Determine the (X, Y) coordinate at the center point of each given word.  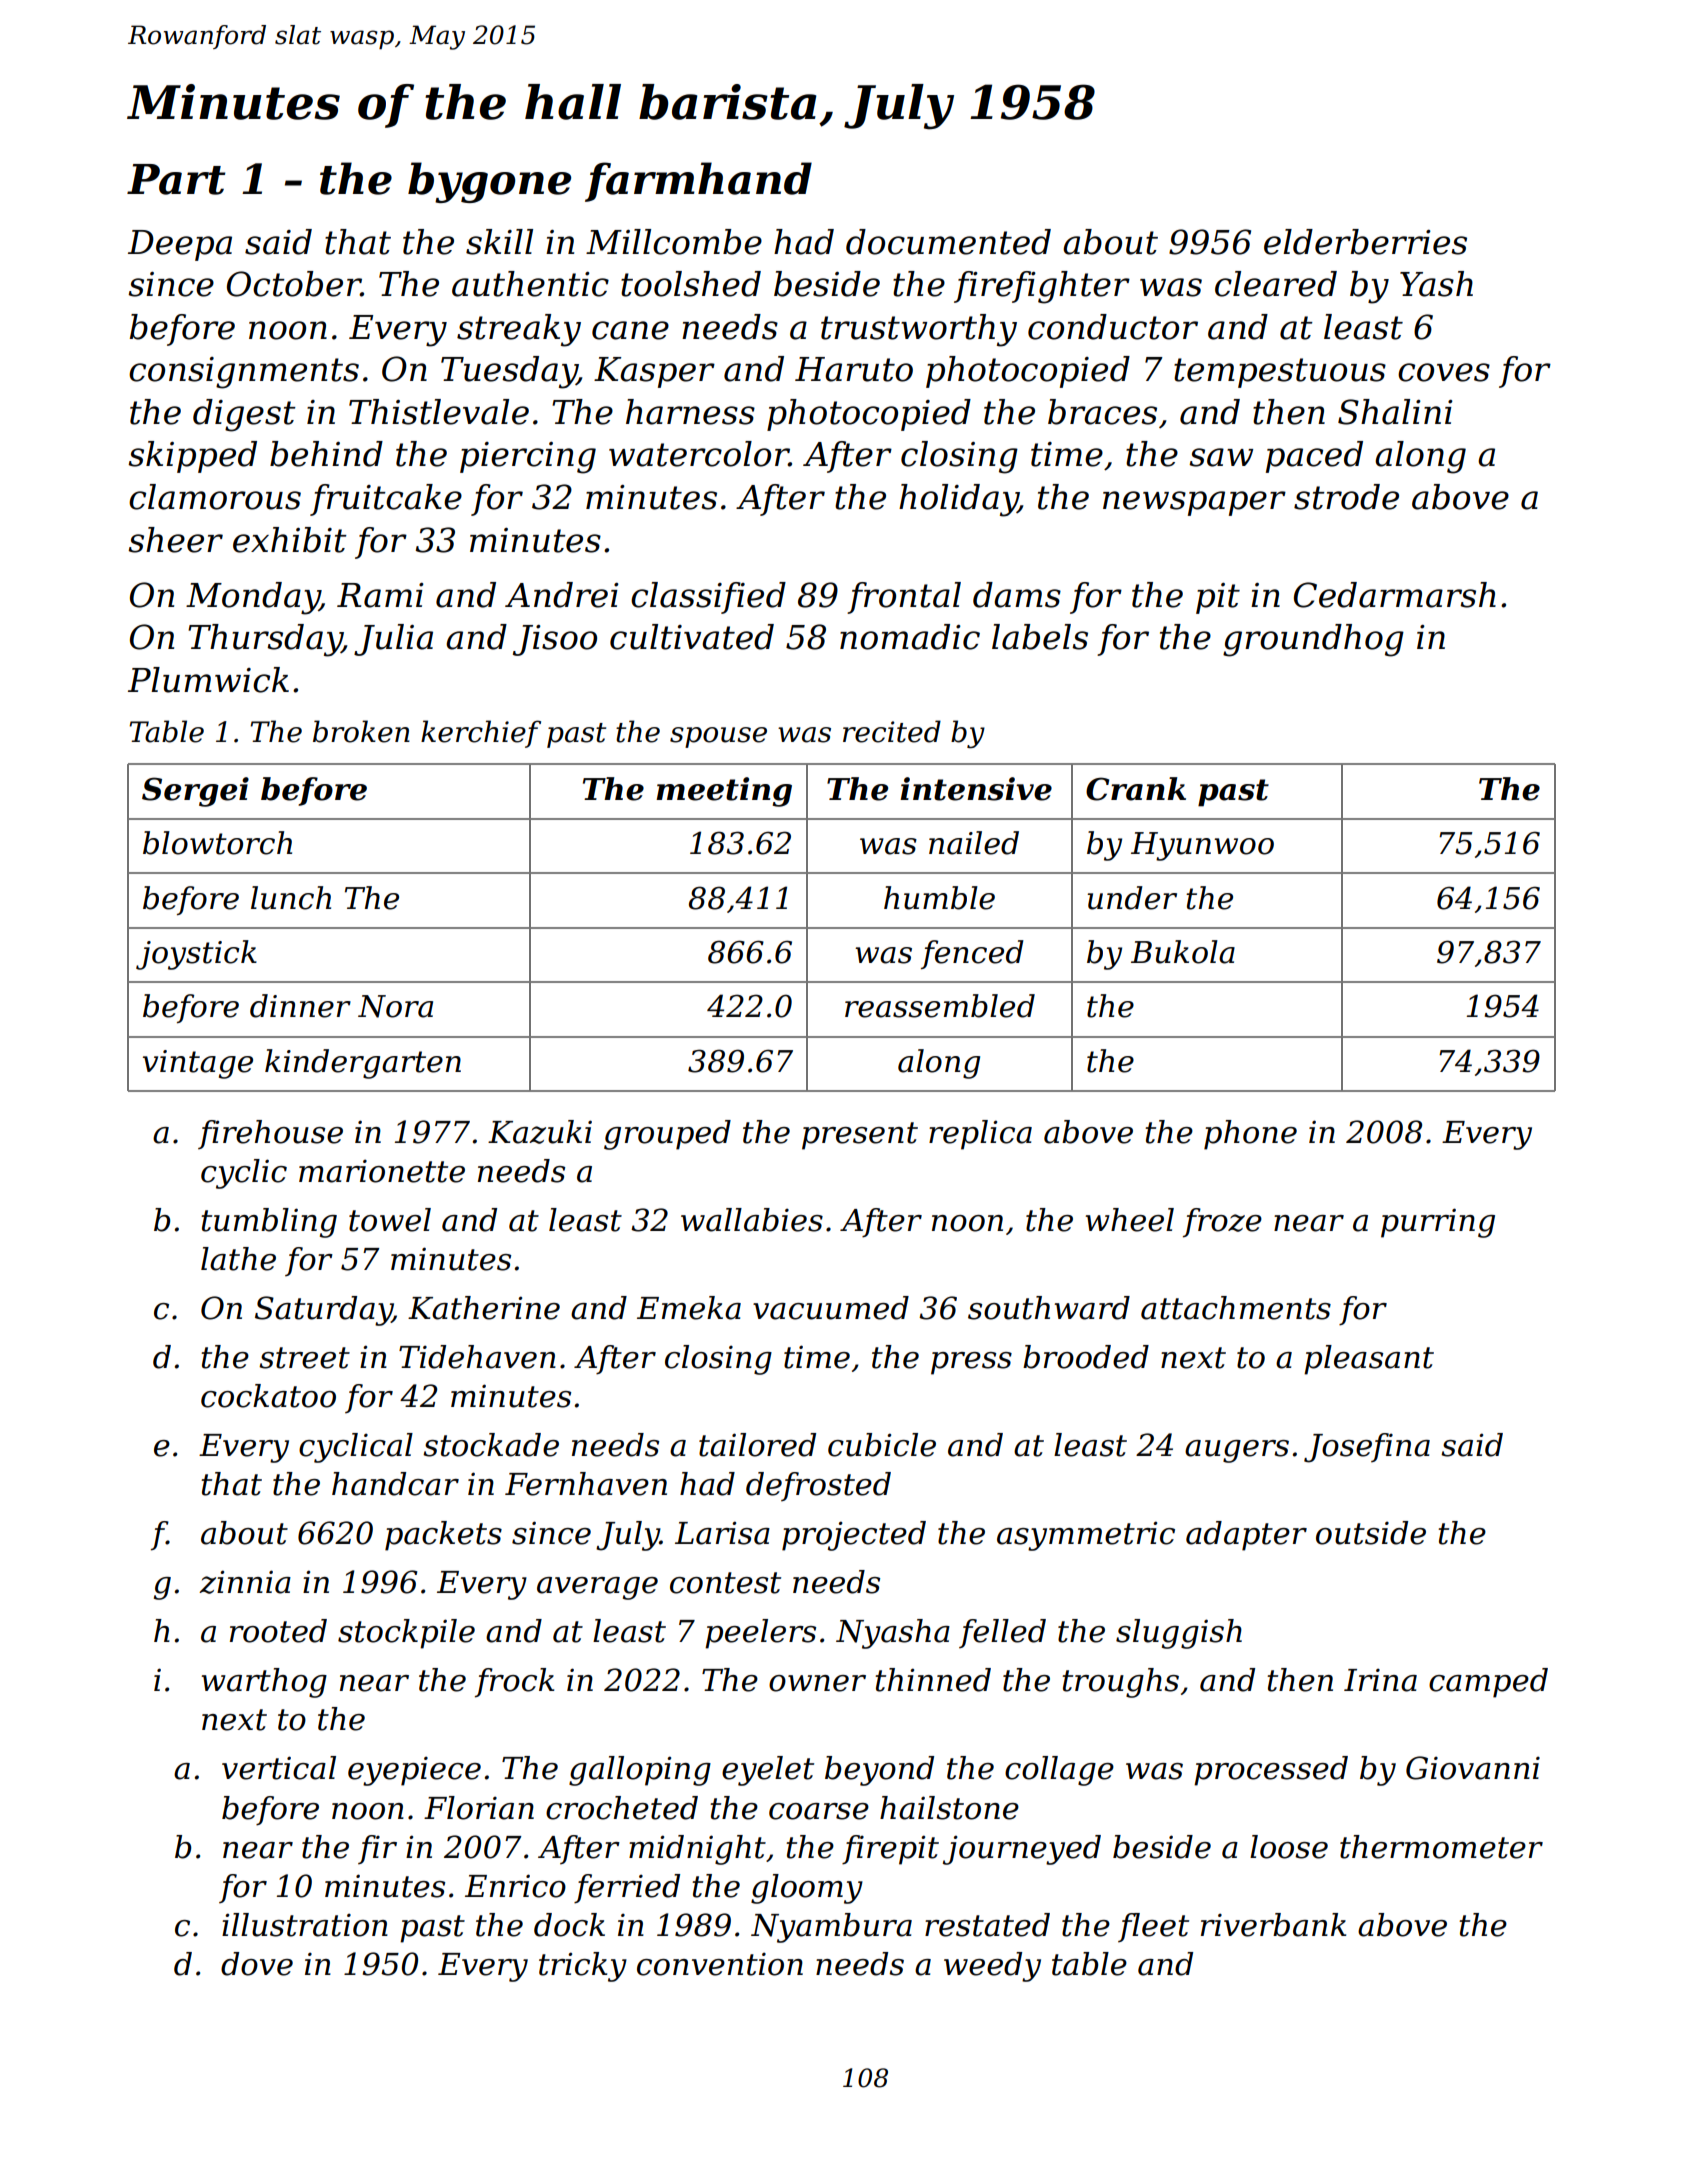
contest (725, 1583)
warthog (264, 1683)
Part (176, 179)
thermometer (1441, 1847)
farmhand (698, 182)
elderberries (1365, 242)
